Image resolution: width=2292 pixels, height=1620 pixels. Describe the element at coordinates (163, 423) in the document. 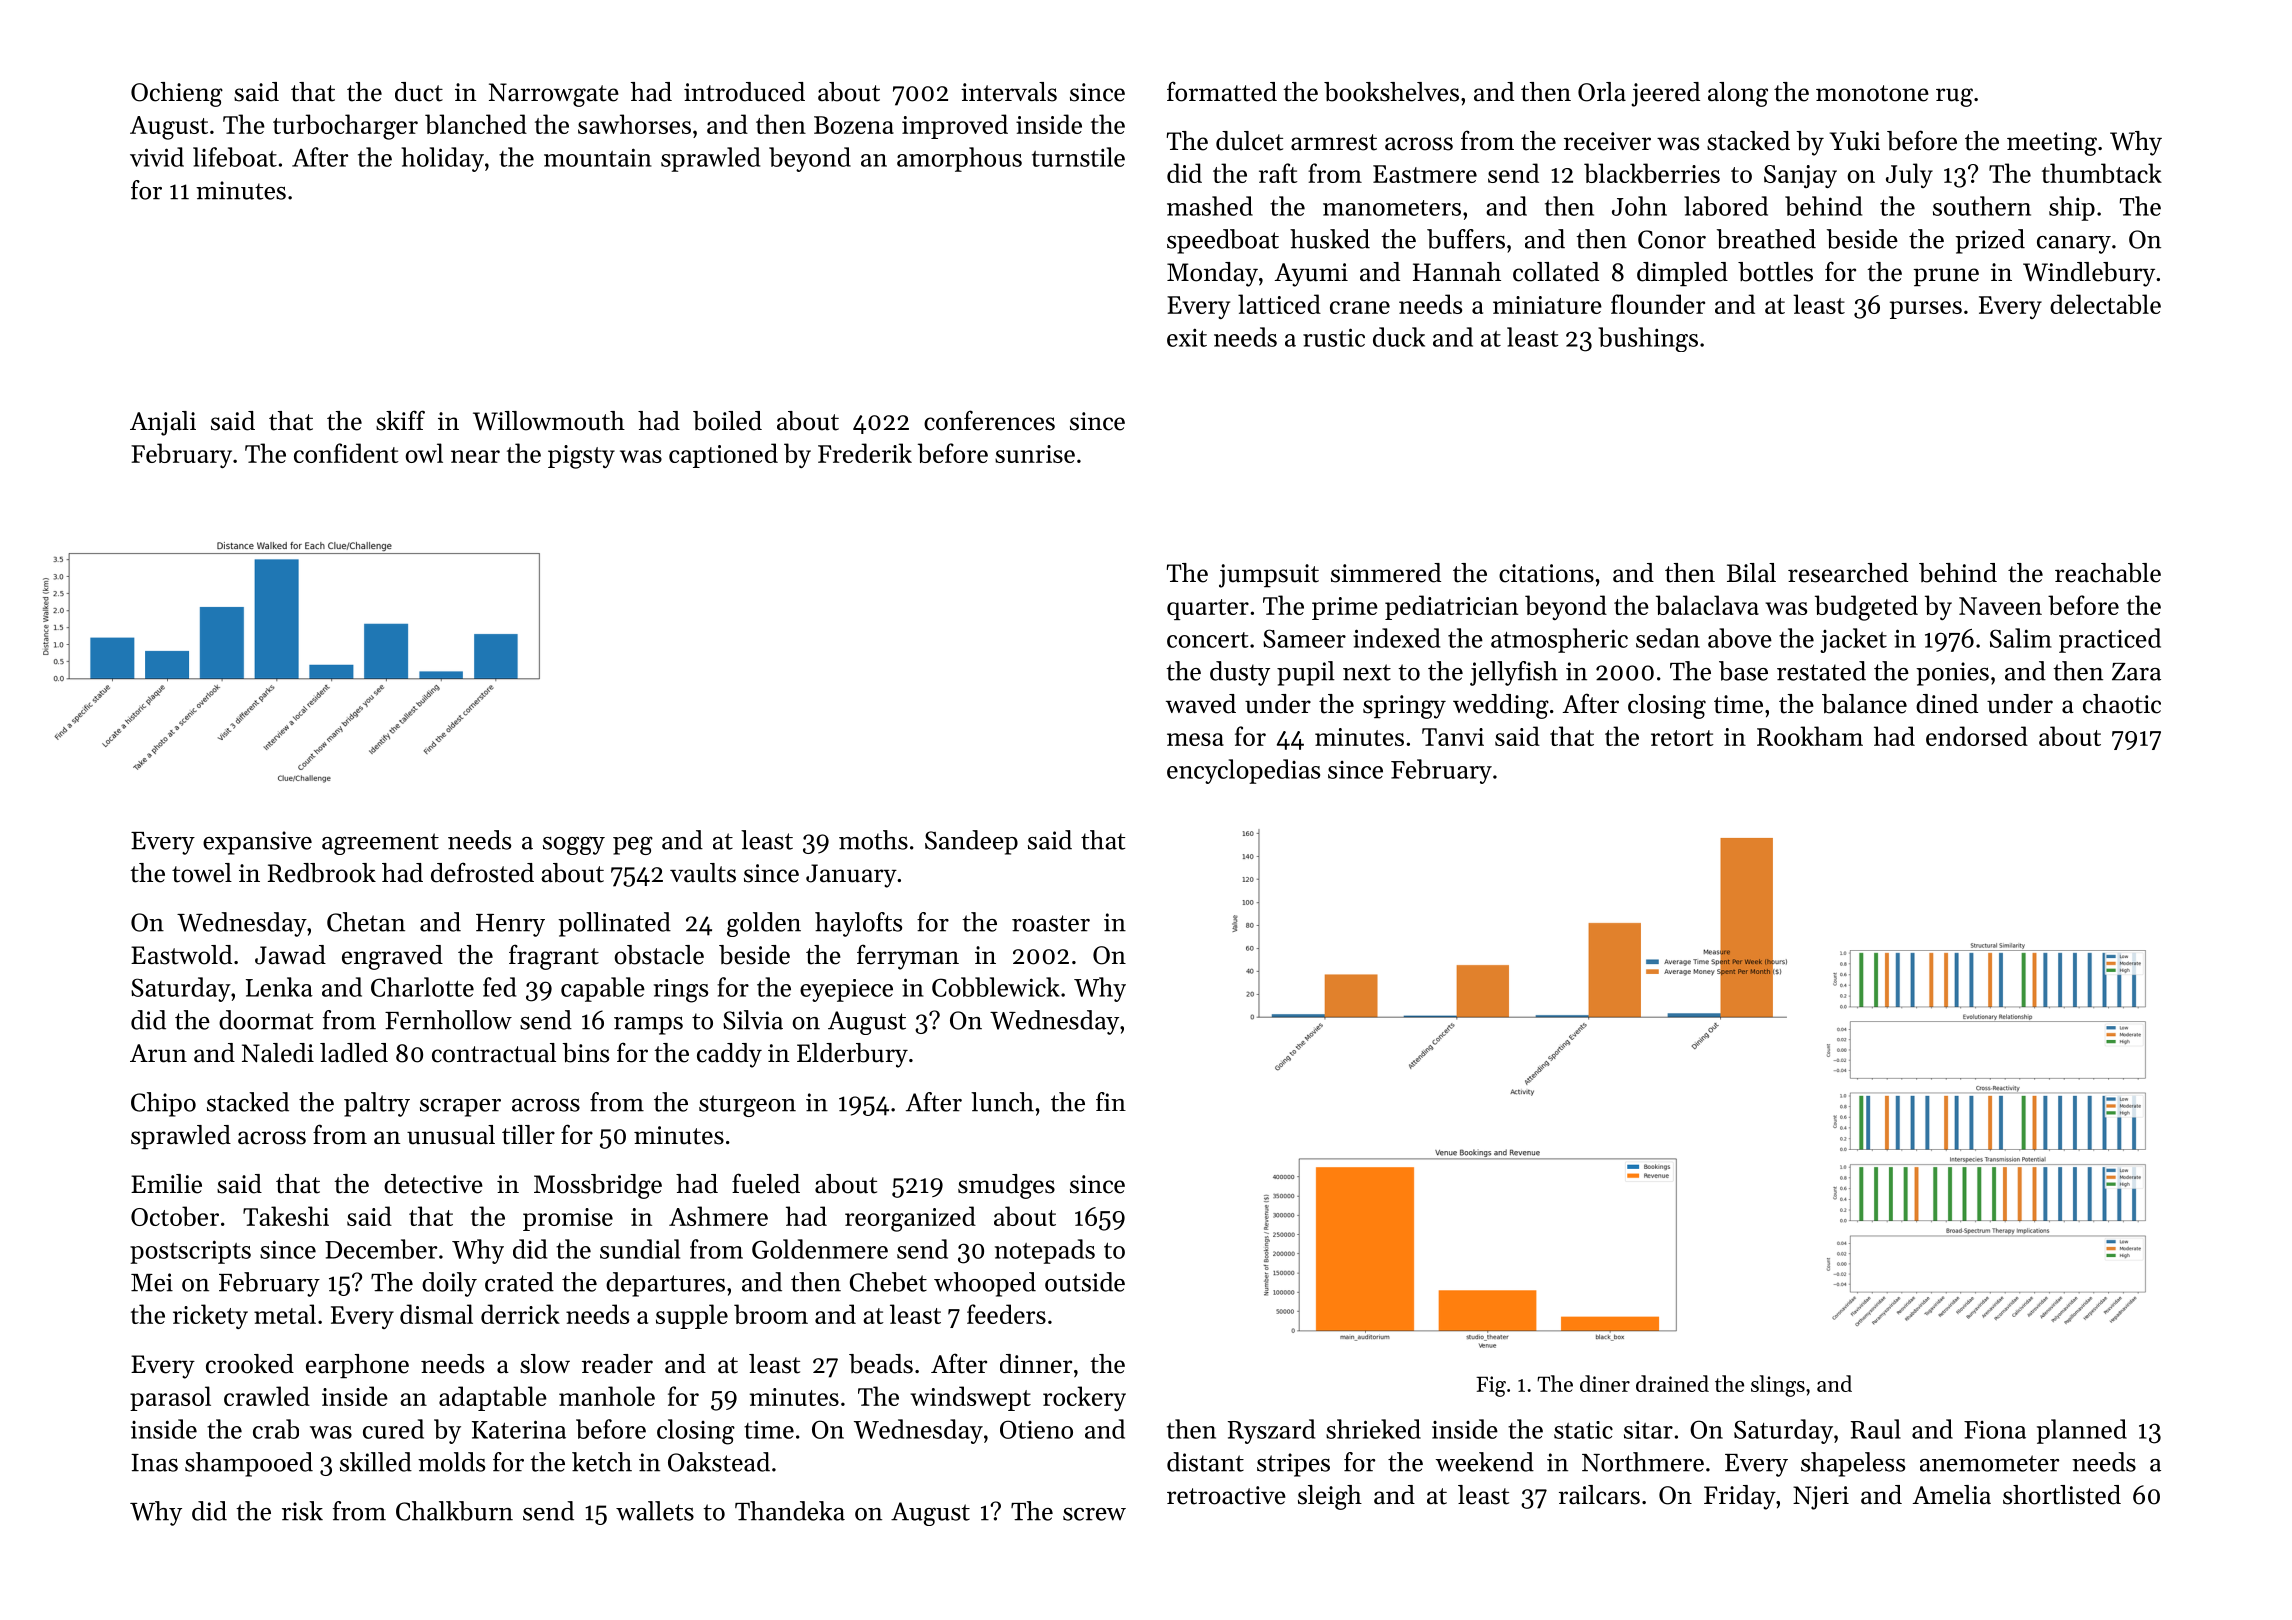

I see `Anjali` at that location.
